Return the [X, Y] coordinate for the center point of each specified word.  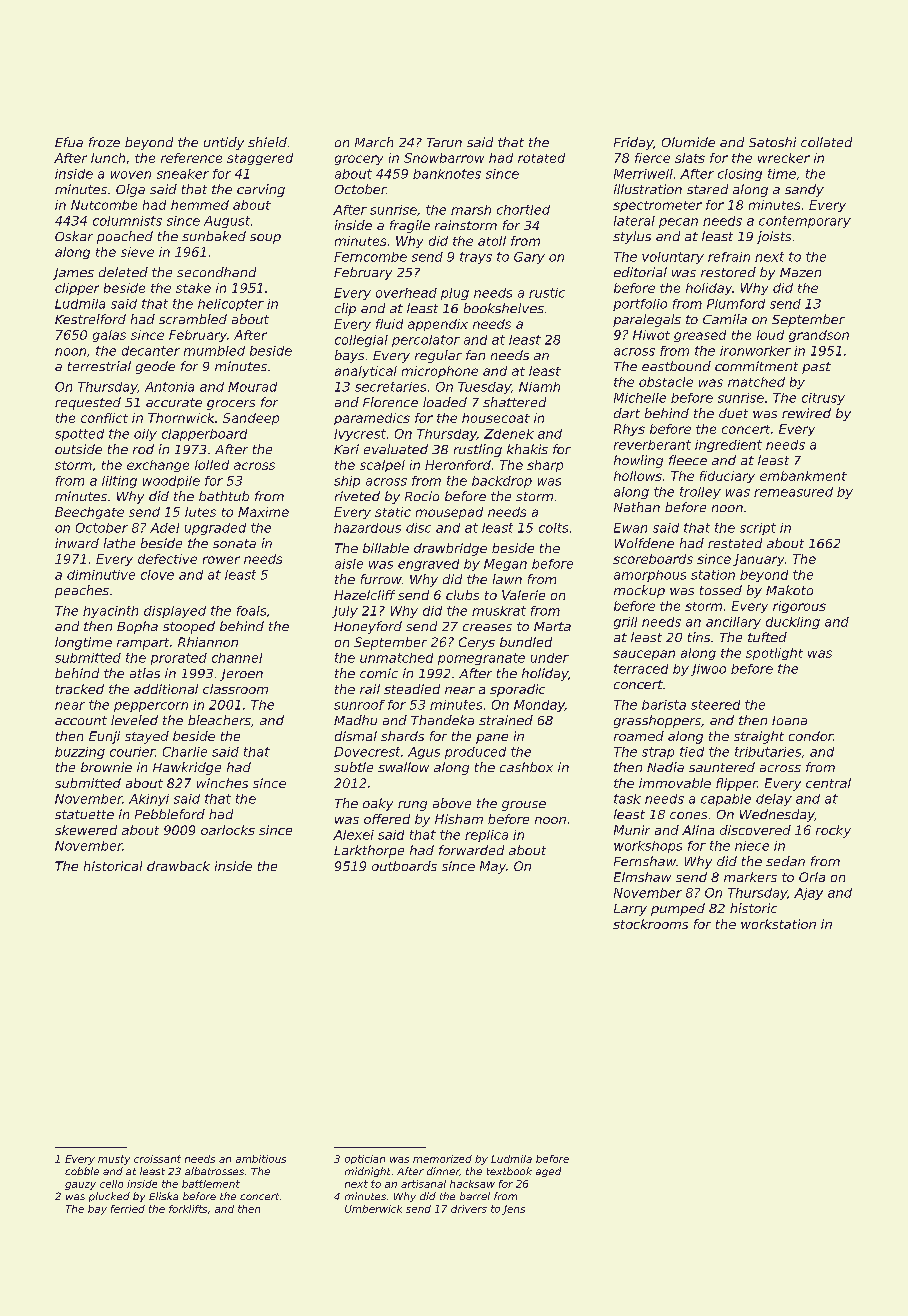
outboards [404, 866]
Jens [513, 1210]
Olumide [688, 142]
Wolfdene [644, 543]
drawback [178, 866]
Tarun [444, 142]
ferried [128, 1209]
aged [548, 1172]
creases [487, 627]
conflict [104, 418]
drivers [469, 1209]
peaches [82, 591]
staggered [260, 159]
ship [347, 482]
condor [811, 736]
